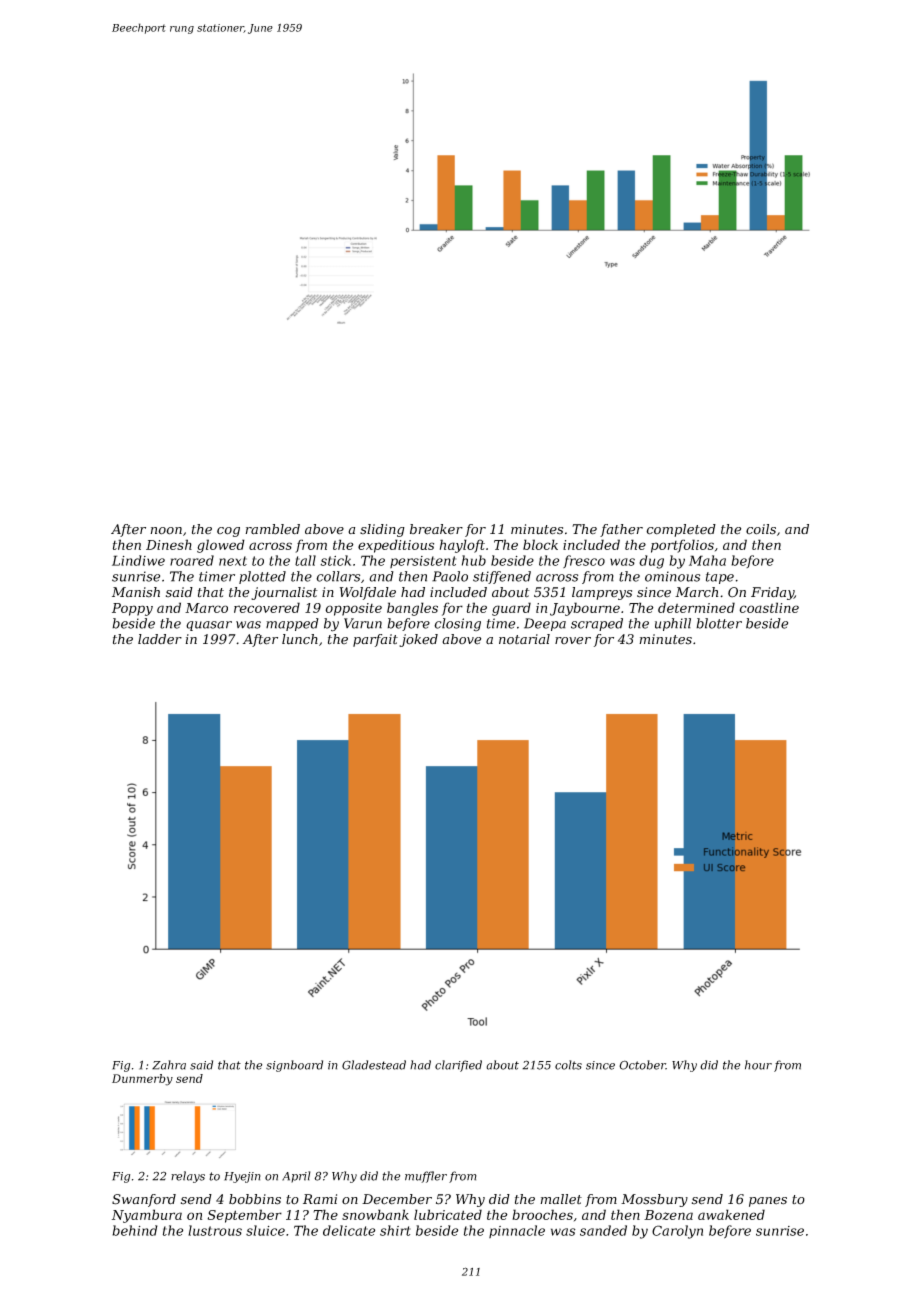 This screenshot has width=924, height=1308. I want to click on completed, so click(681, 530).
